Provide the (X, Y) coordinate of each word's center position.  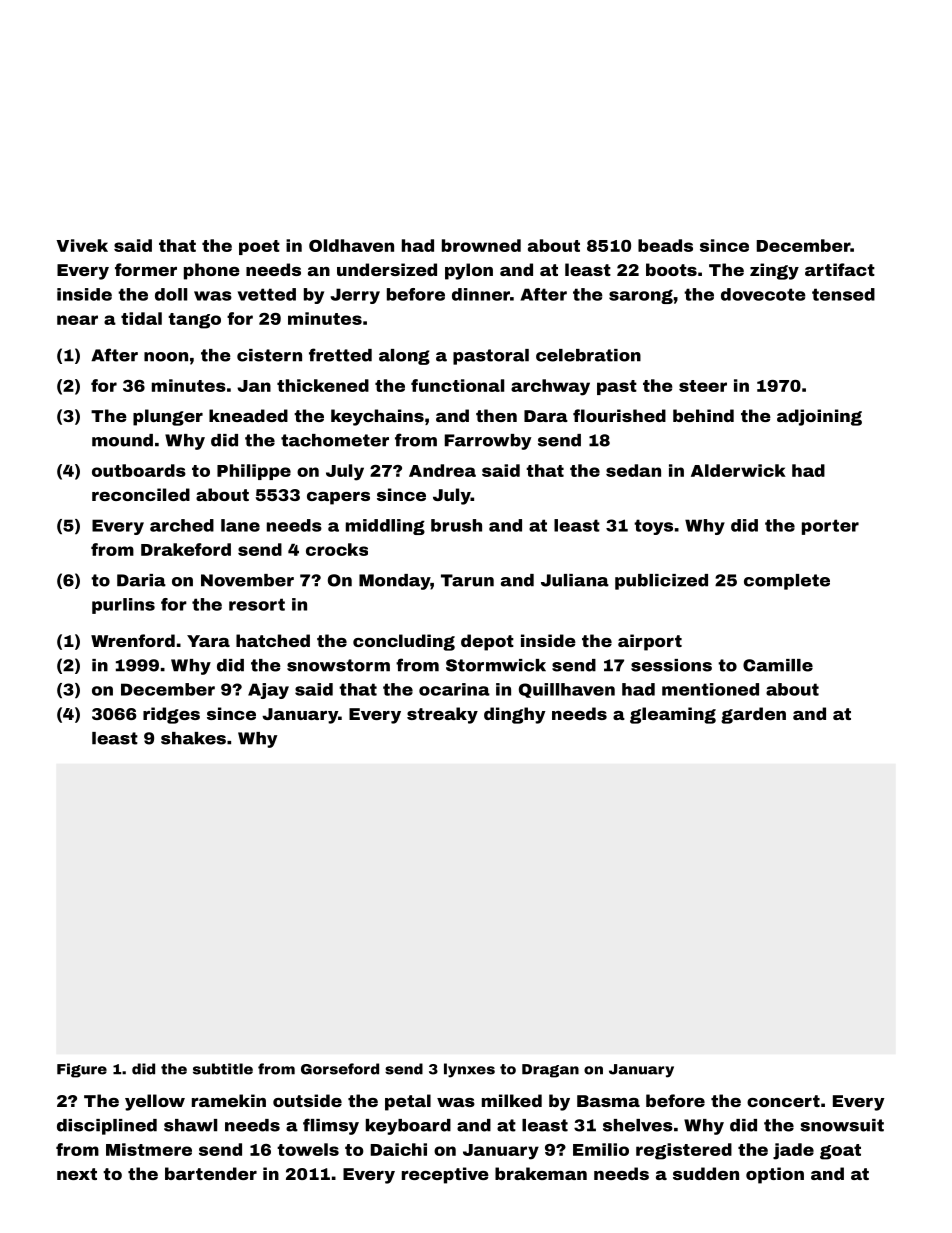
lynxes (469, 1070)
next (77, 1174)
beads (665, 245)
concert (783, 1101)
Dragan (550, 1071)
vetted (267, 294)
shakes (193, 738)
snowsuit (842, 1125)
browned (481, 245)
